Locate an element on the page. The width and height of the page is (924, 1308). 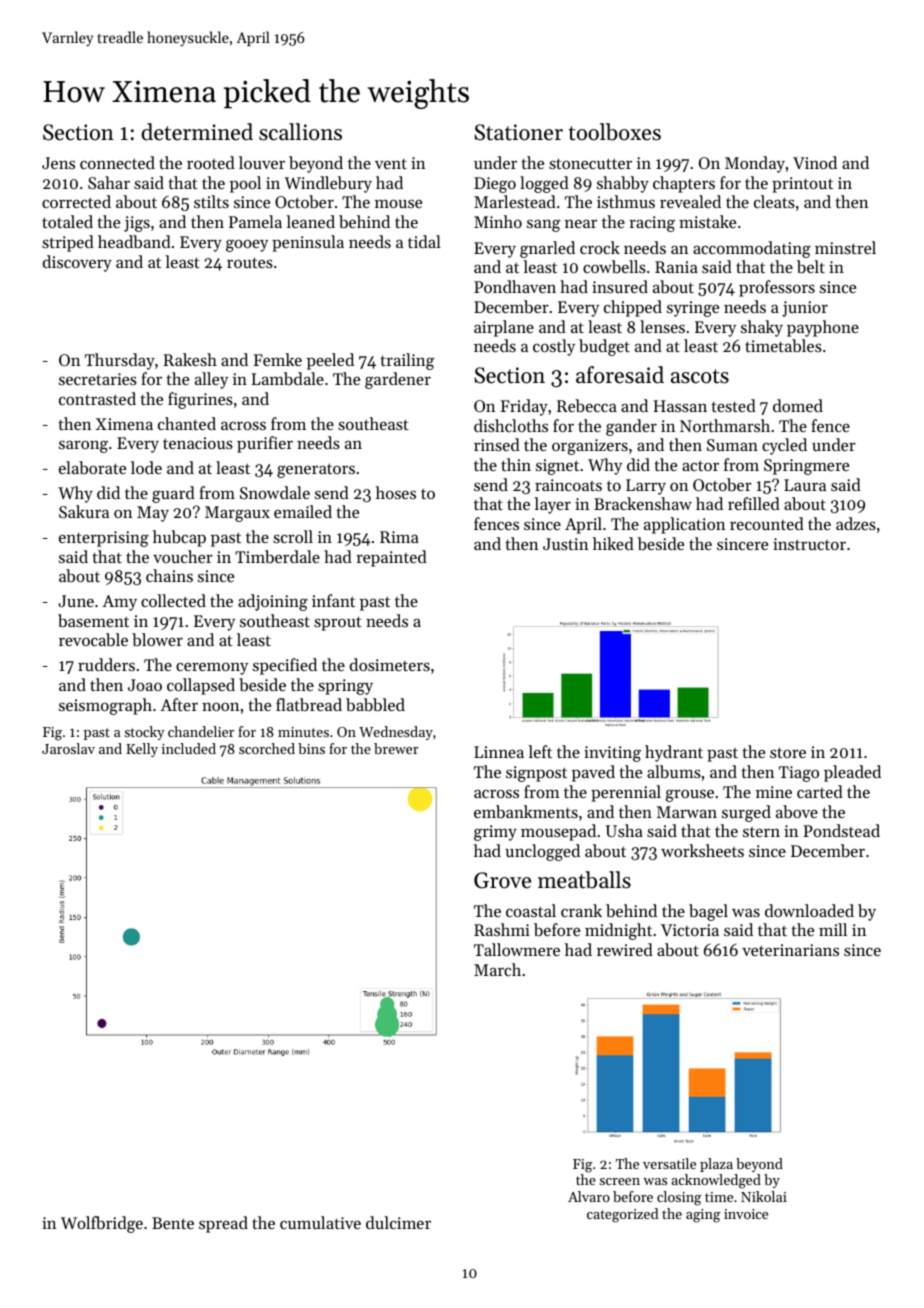
store is located at coordinates (788, 752).
